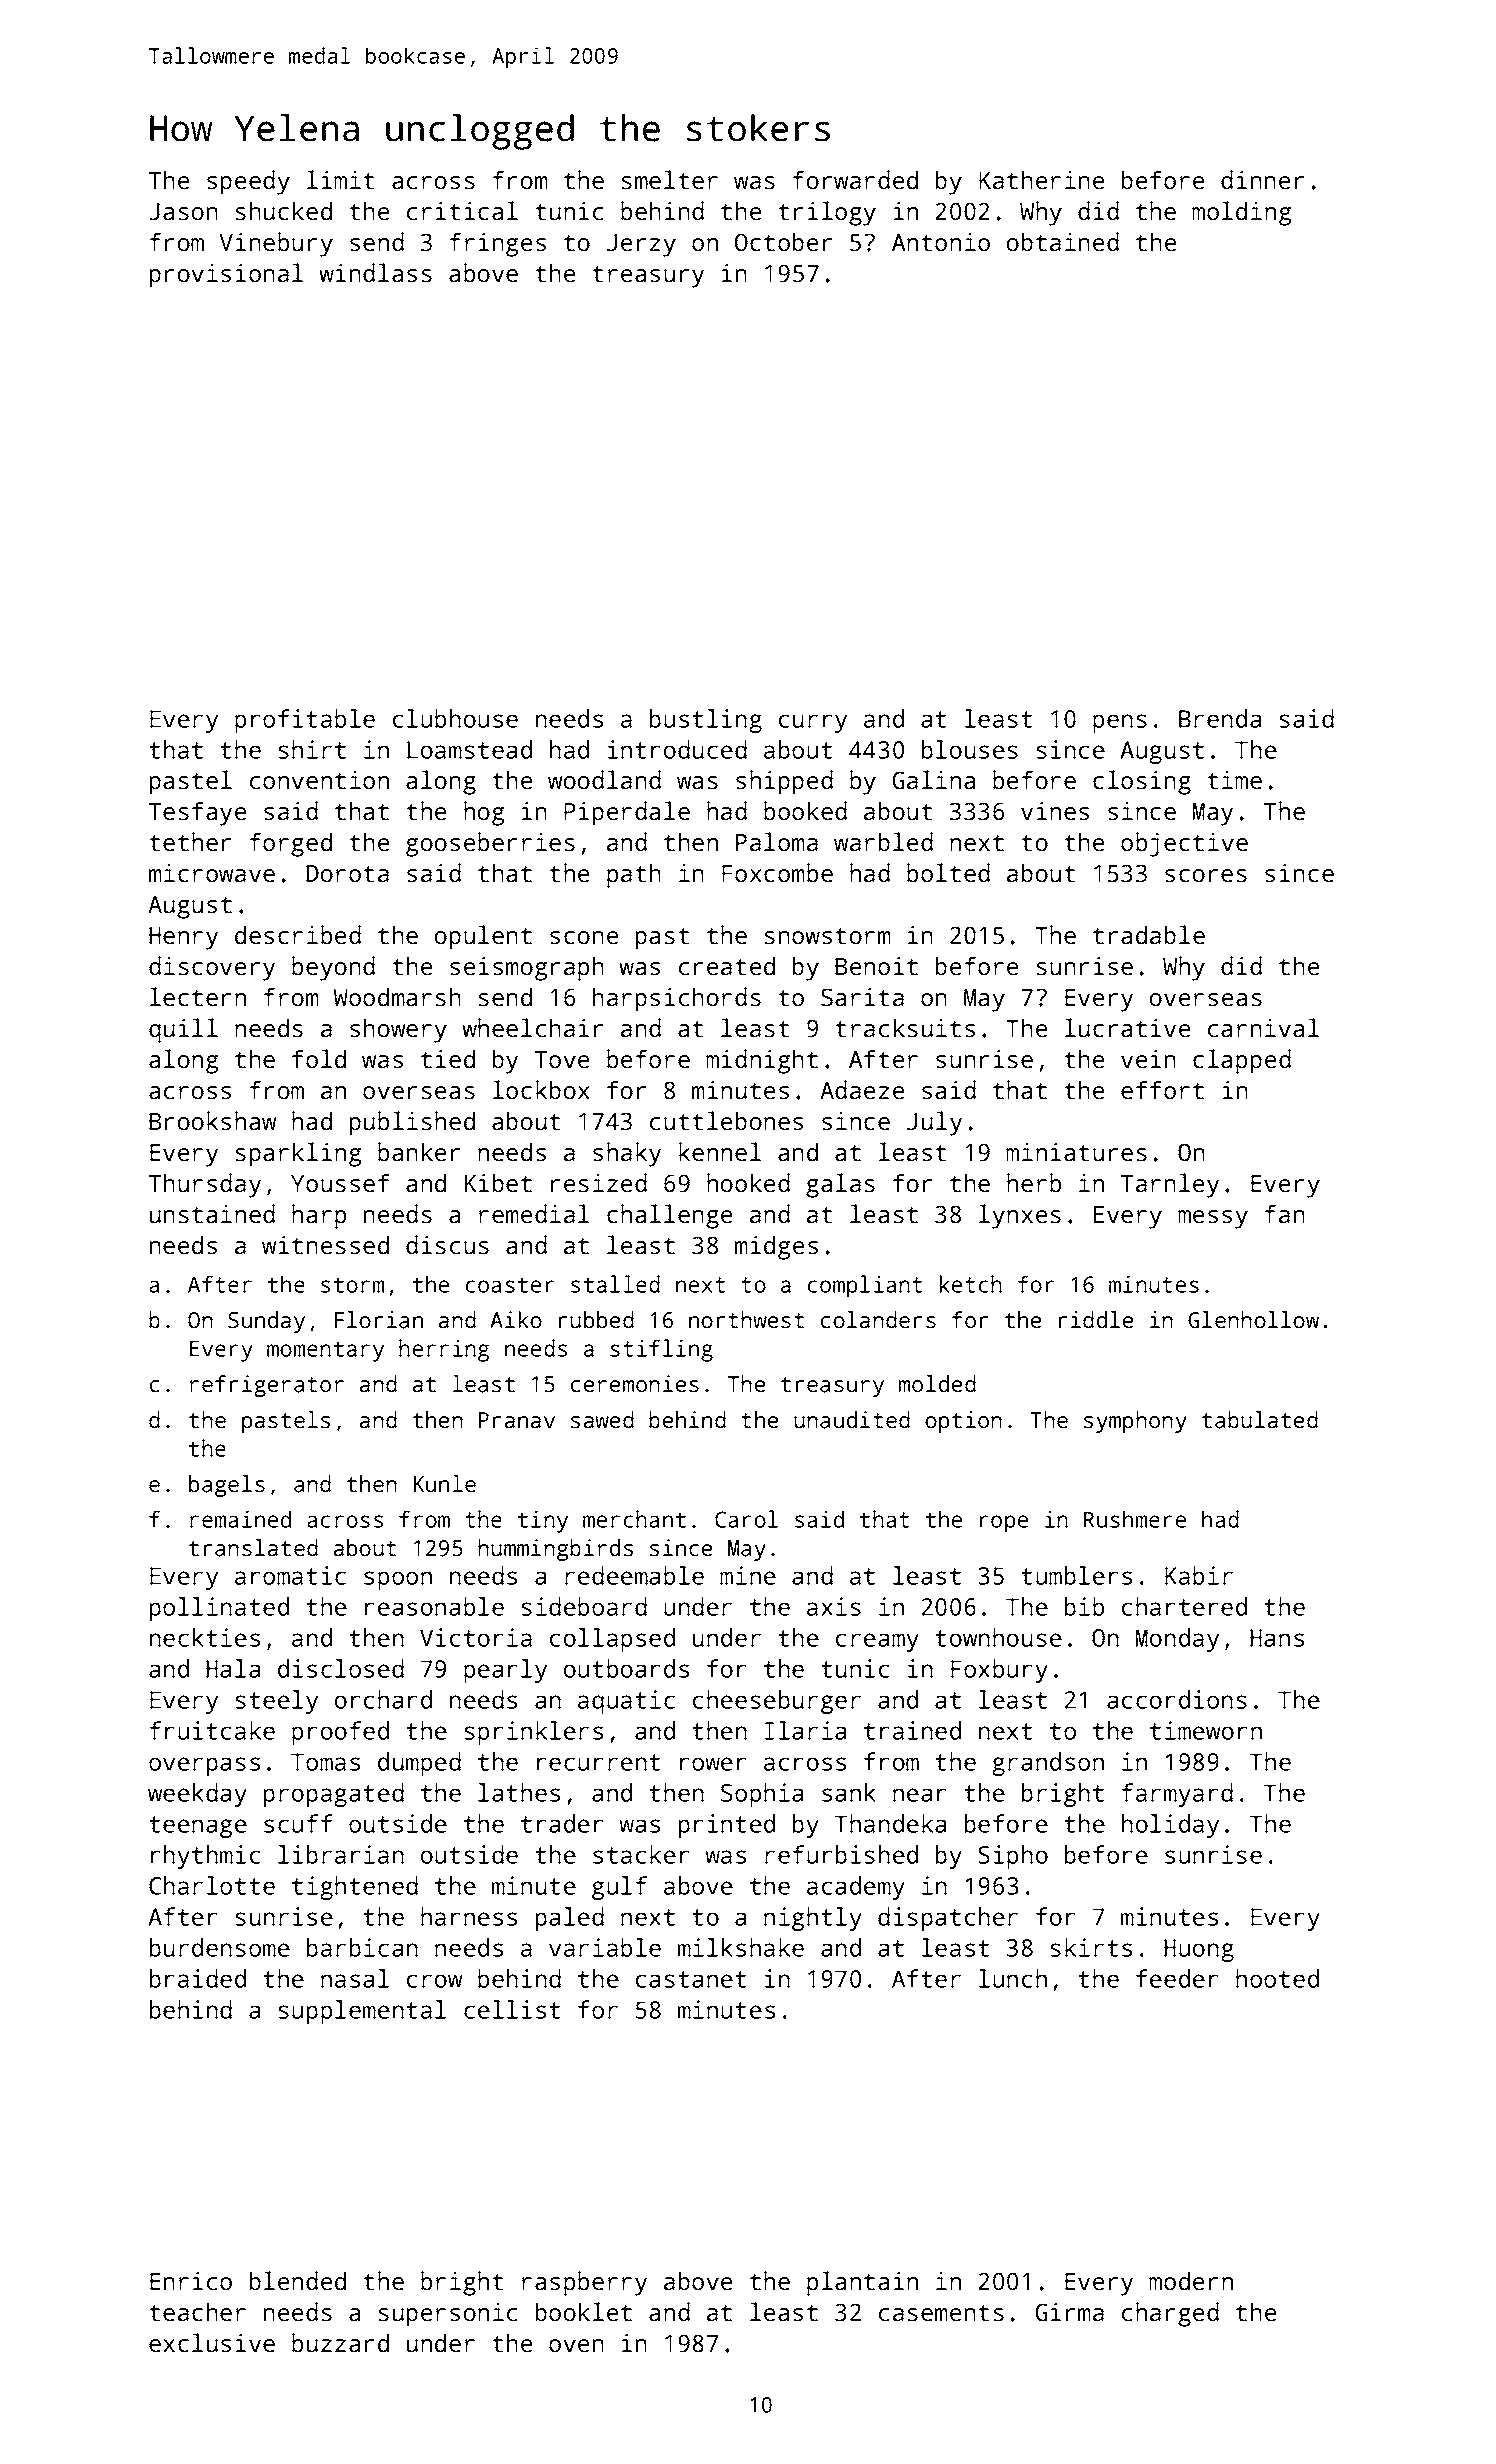 The width and height of the document is (1496, 2464). I want to click on midges, so click(776, 1247).
